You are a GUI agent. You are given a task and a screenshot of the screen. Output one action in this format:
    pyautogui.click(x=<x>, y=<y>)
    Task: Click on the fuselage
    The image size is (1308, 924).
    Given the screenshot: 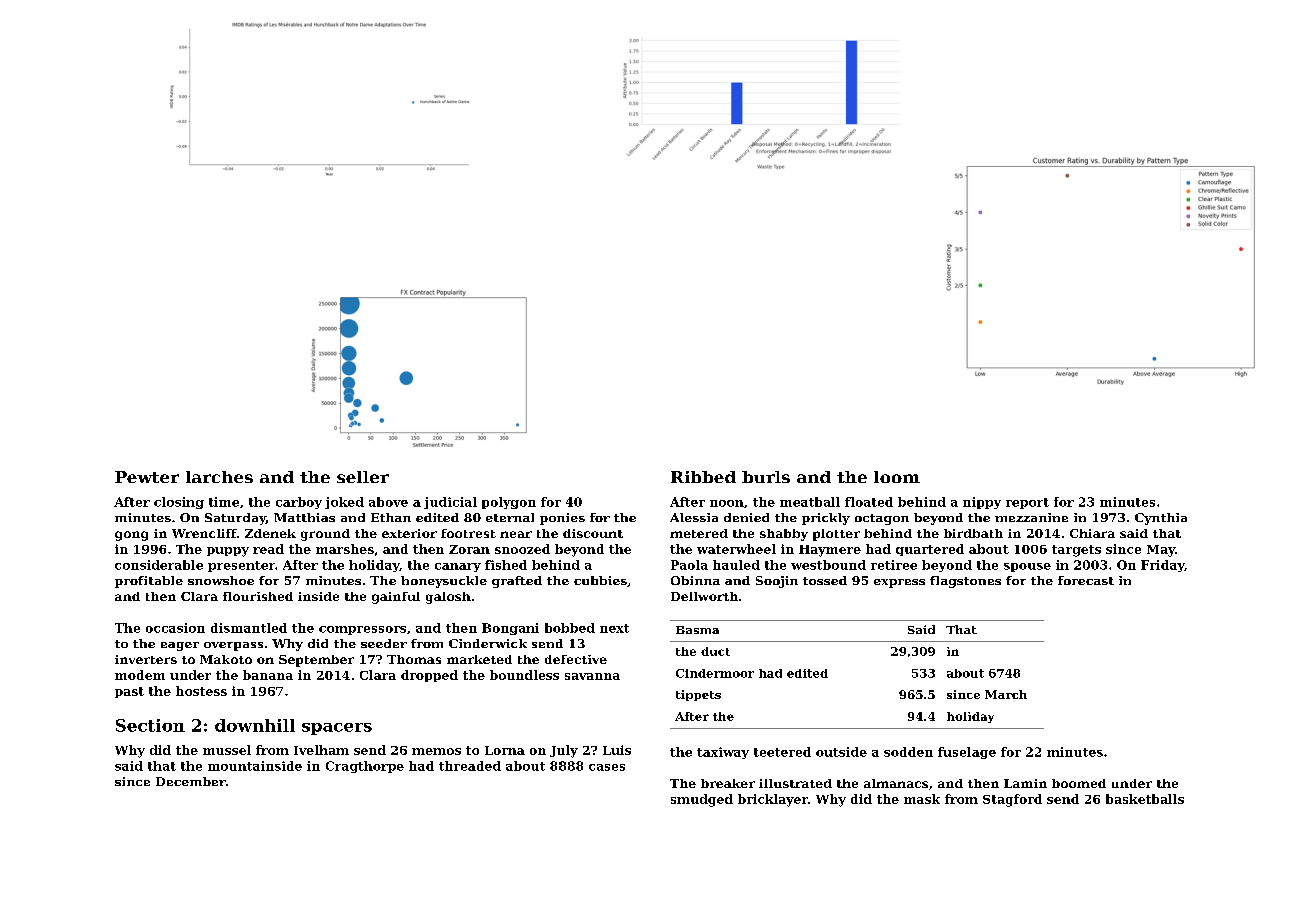 What is the action you would take?
    pyautogui.click(x=967, y=753)
